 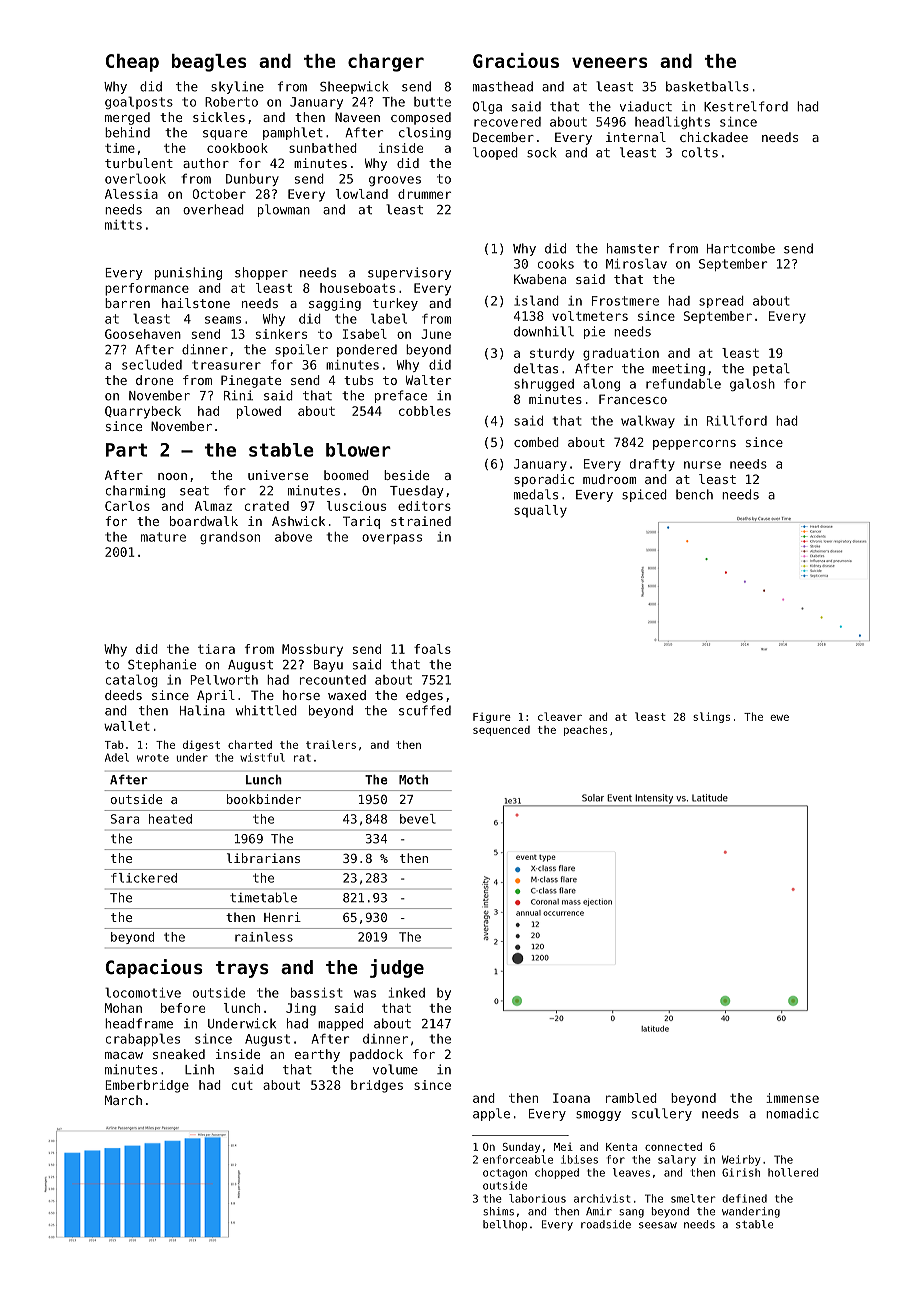 I want to click on slings, so click(x=711, y=717).
